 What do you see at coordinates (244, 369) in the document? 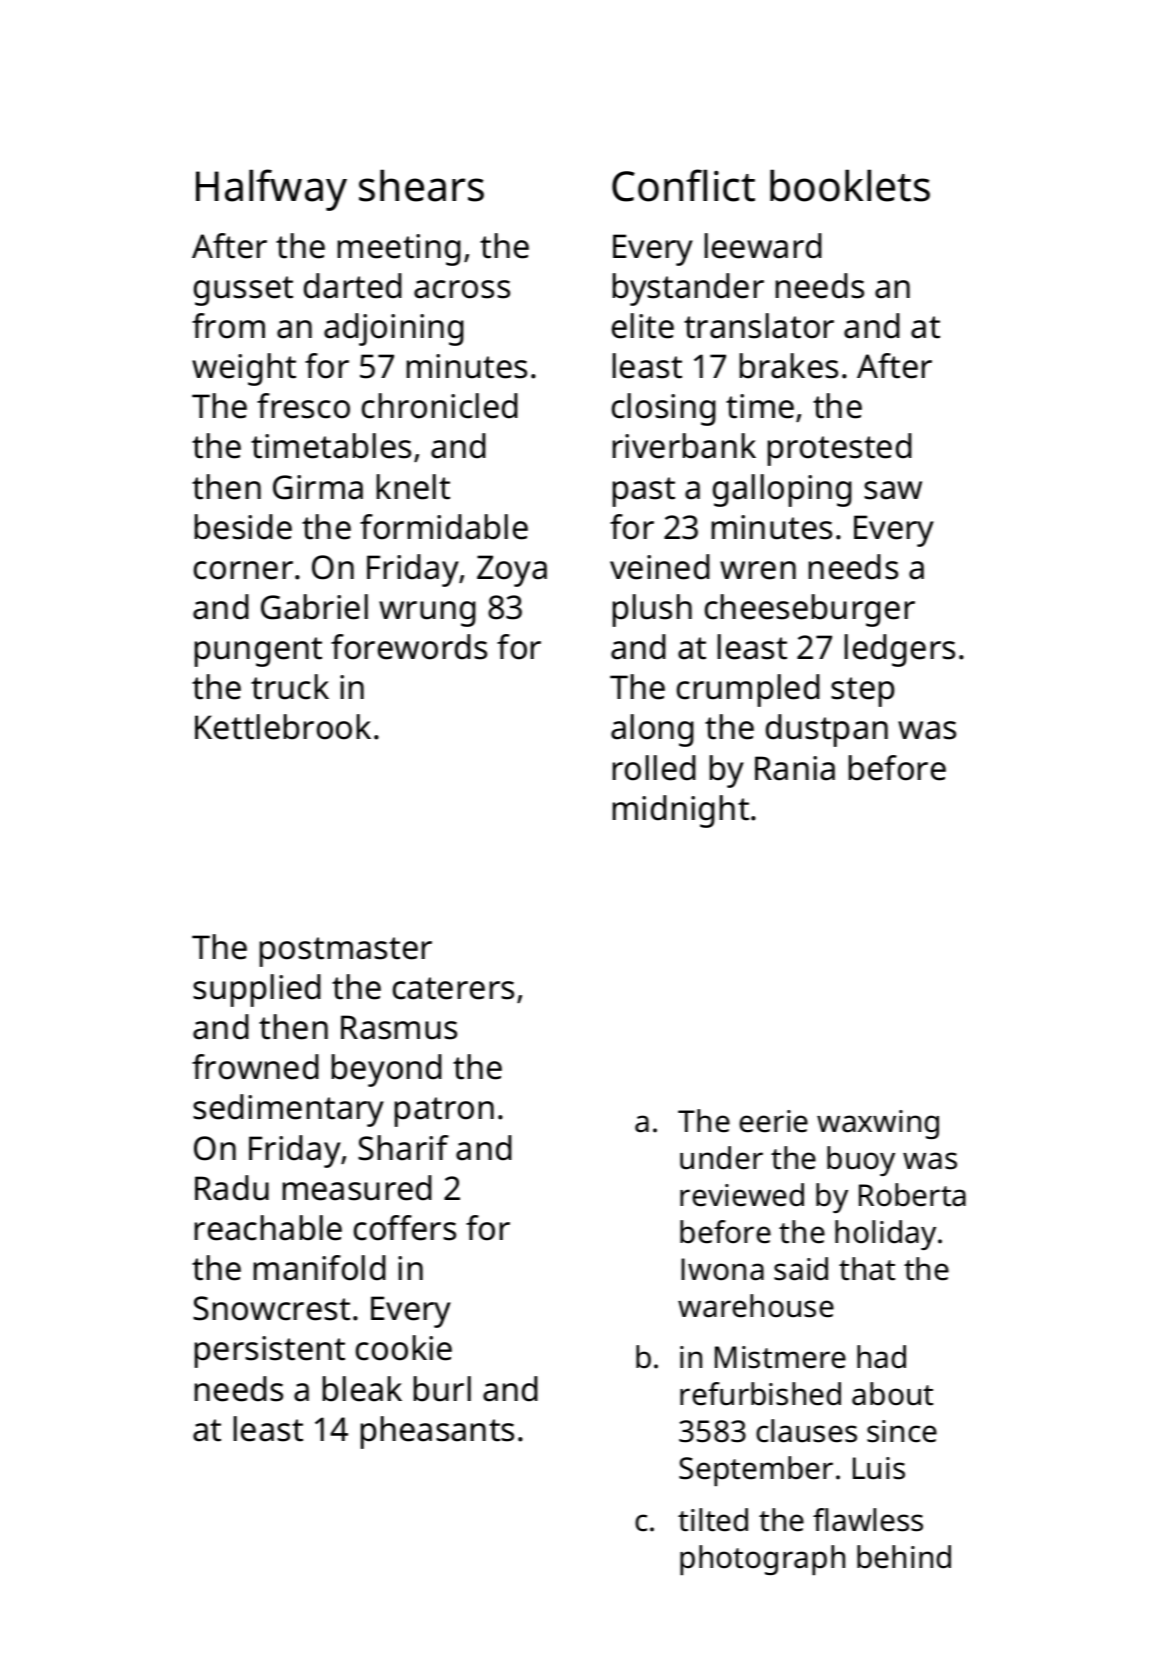
I see `weight` at bounding box center [244, 369].
